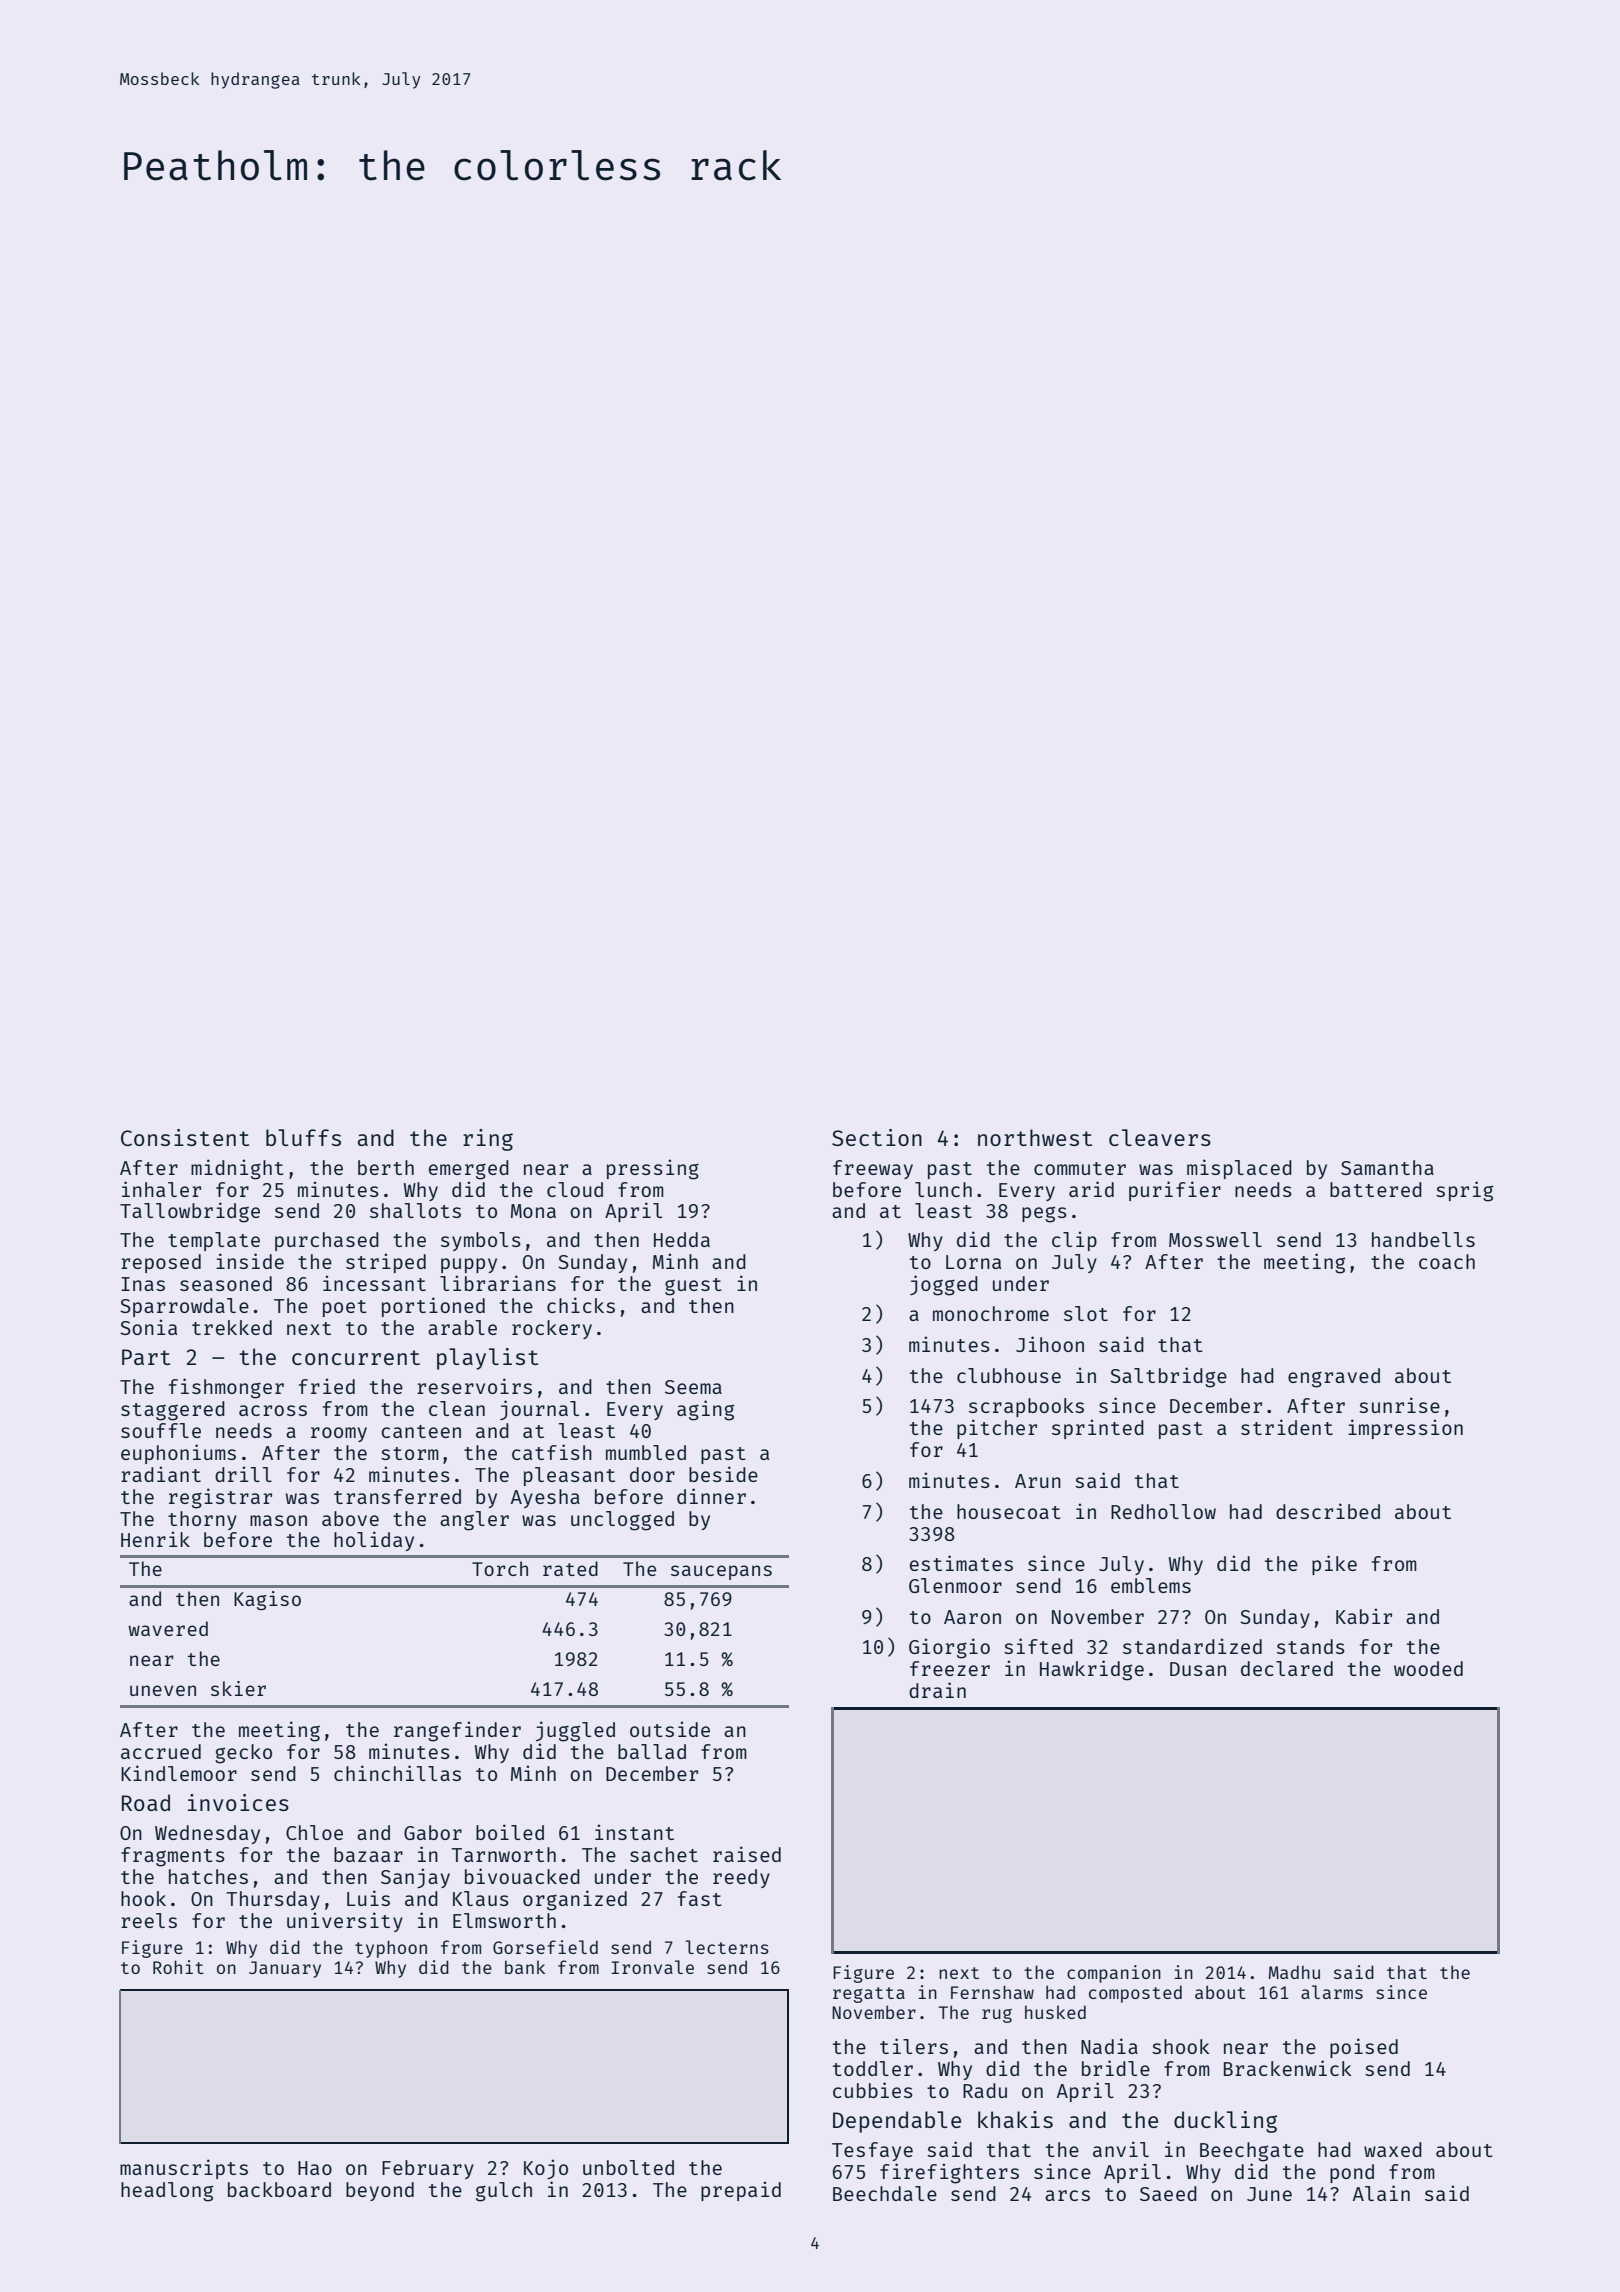 The height and width of the page is (2292, 1620). Describe the element at coordinates (433, 1832) in the page. I see `Gabor` at that location.
